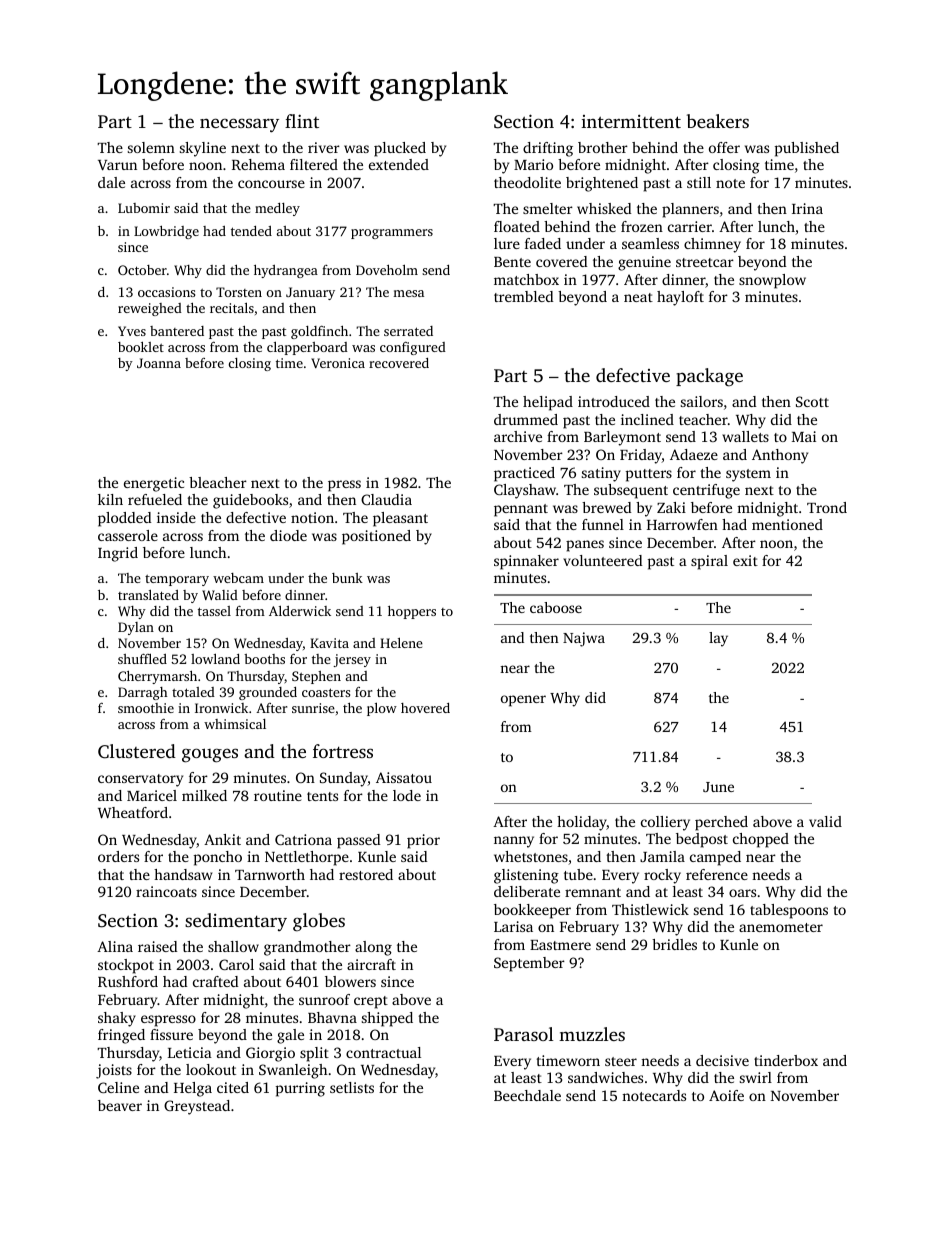  Describe the element at coordinates (582, 823) in the document. I see `holiday` at that location.
